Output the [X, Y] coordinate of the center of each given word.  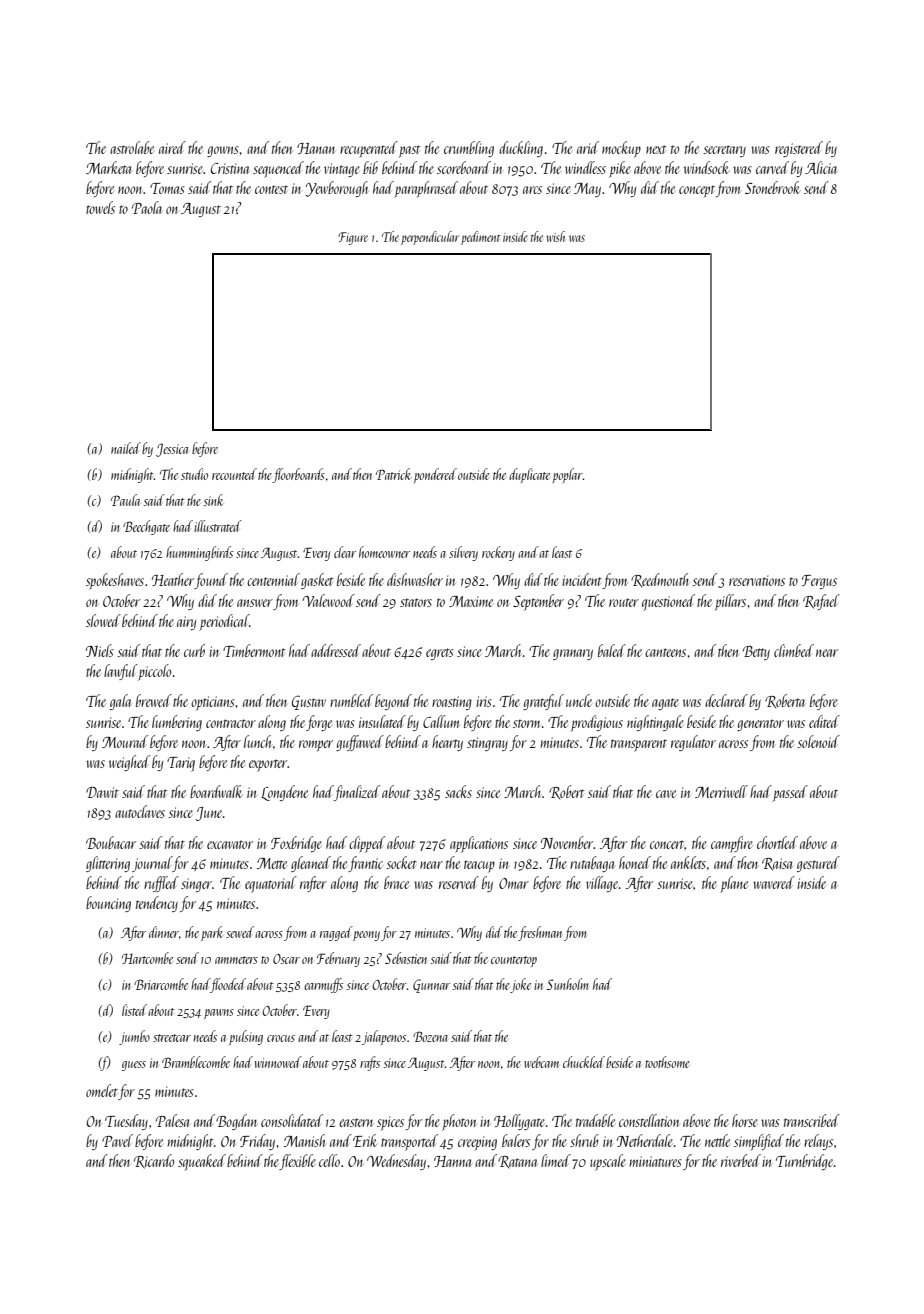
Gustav [309, 702]
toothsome [667, 1062]
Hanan [316, 148]
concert [667, 844]
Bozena [430, 1036]
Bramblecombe [196, 1062]
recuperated [369, 149]
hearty [447, 743]
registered [799, 149]
